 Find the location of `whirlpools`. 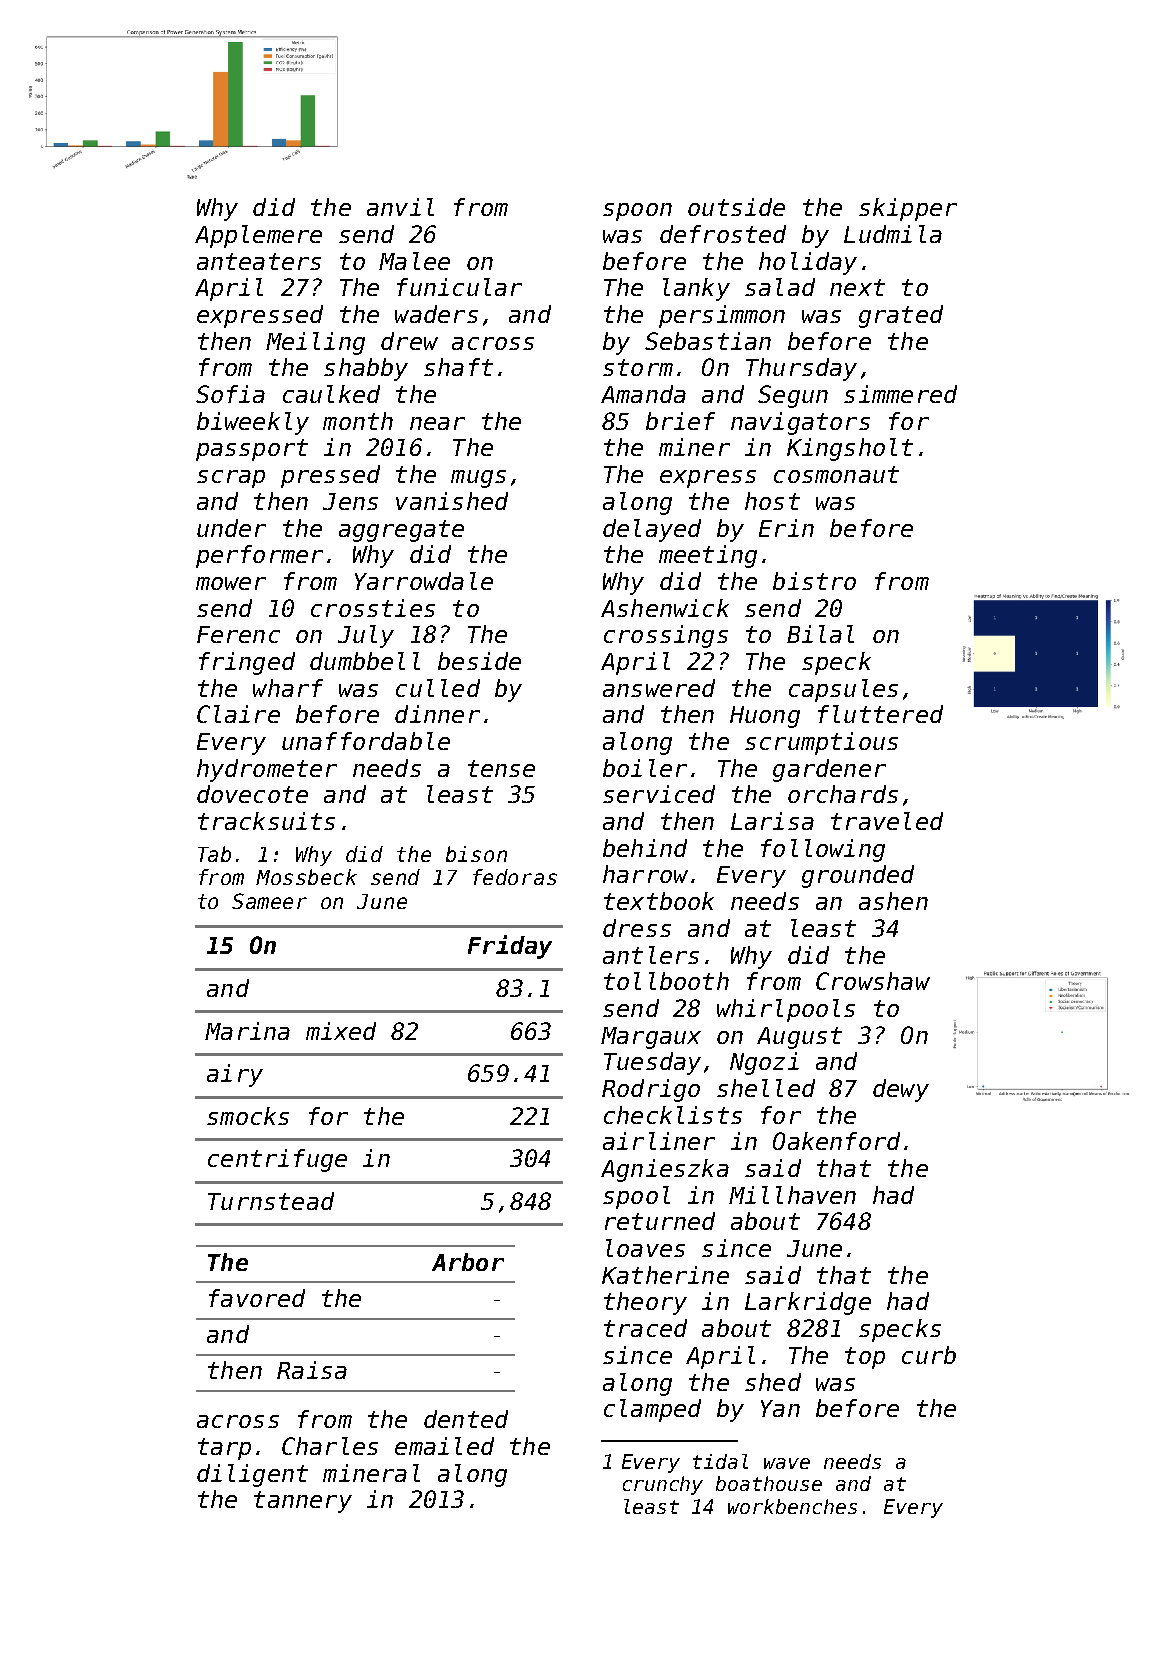

whirlpools is located at coordinates (786, 1010).
